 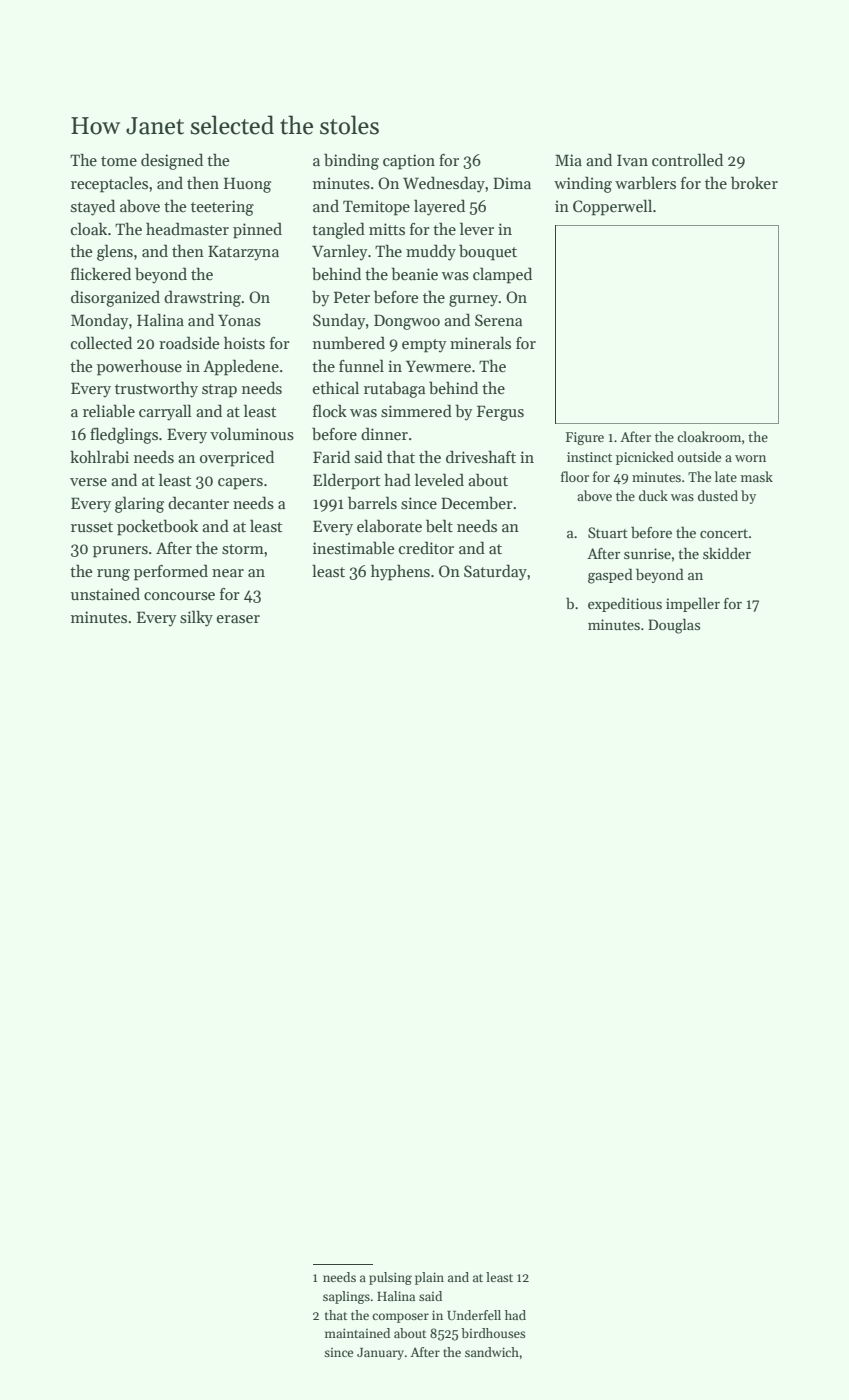 What do you see at coordinates (687, 160) in the screenshot?
I see `controlled` at bounding box center [687, 160].
